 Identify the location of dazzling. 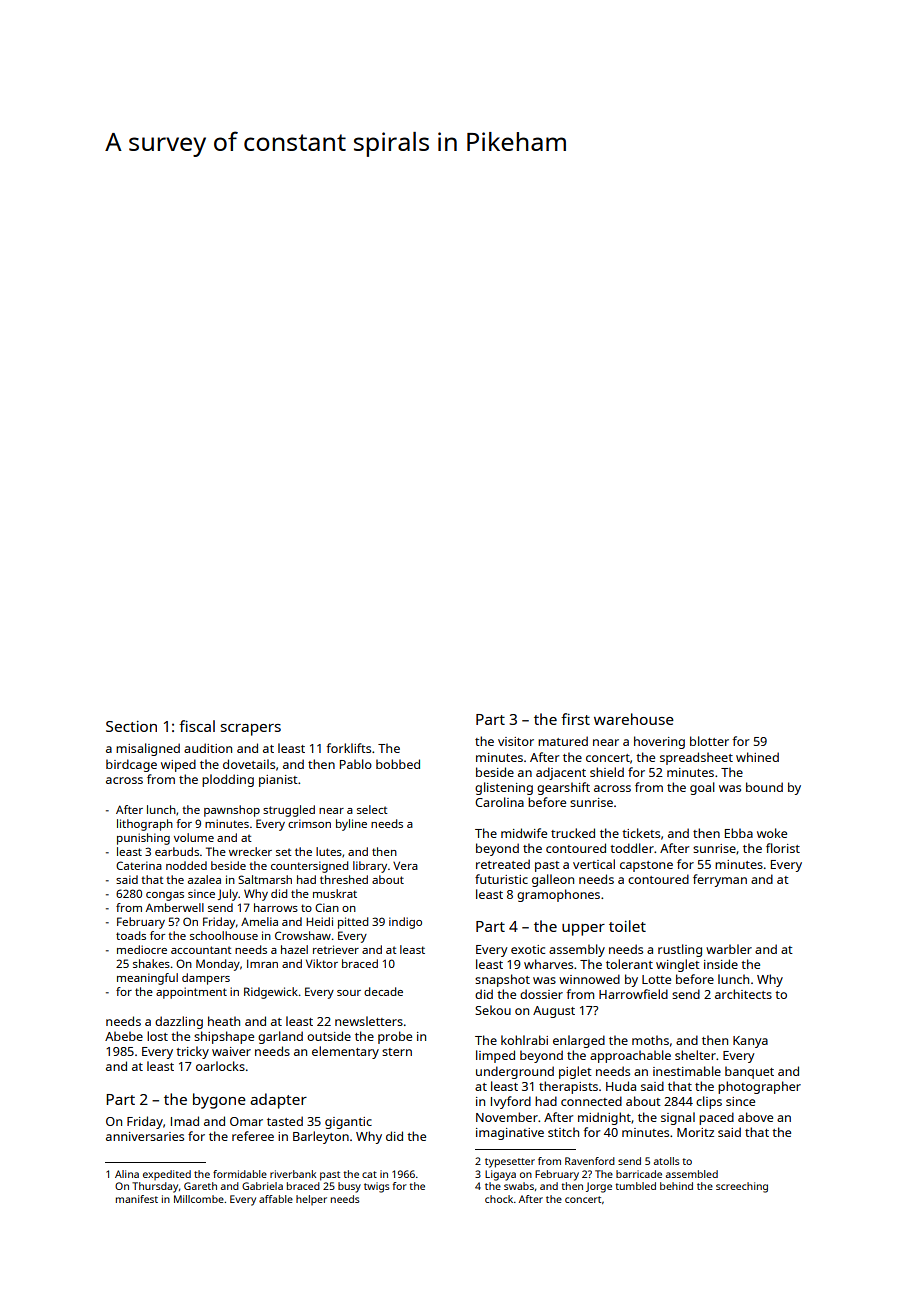
(179, 1022).
